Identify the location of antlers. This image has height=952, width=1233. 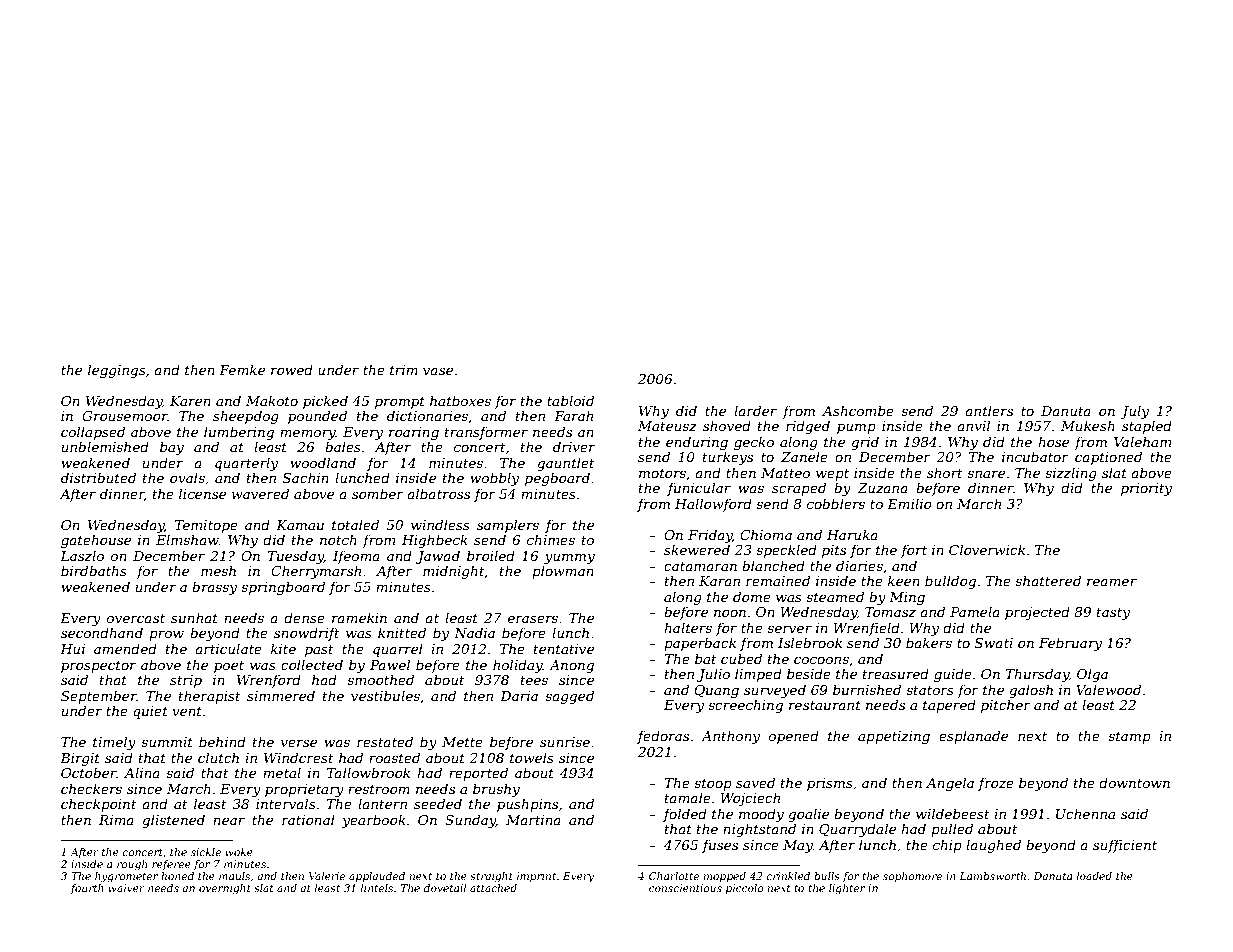
(989, 410).
